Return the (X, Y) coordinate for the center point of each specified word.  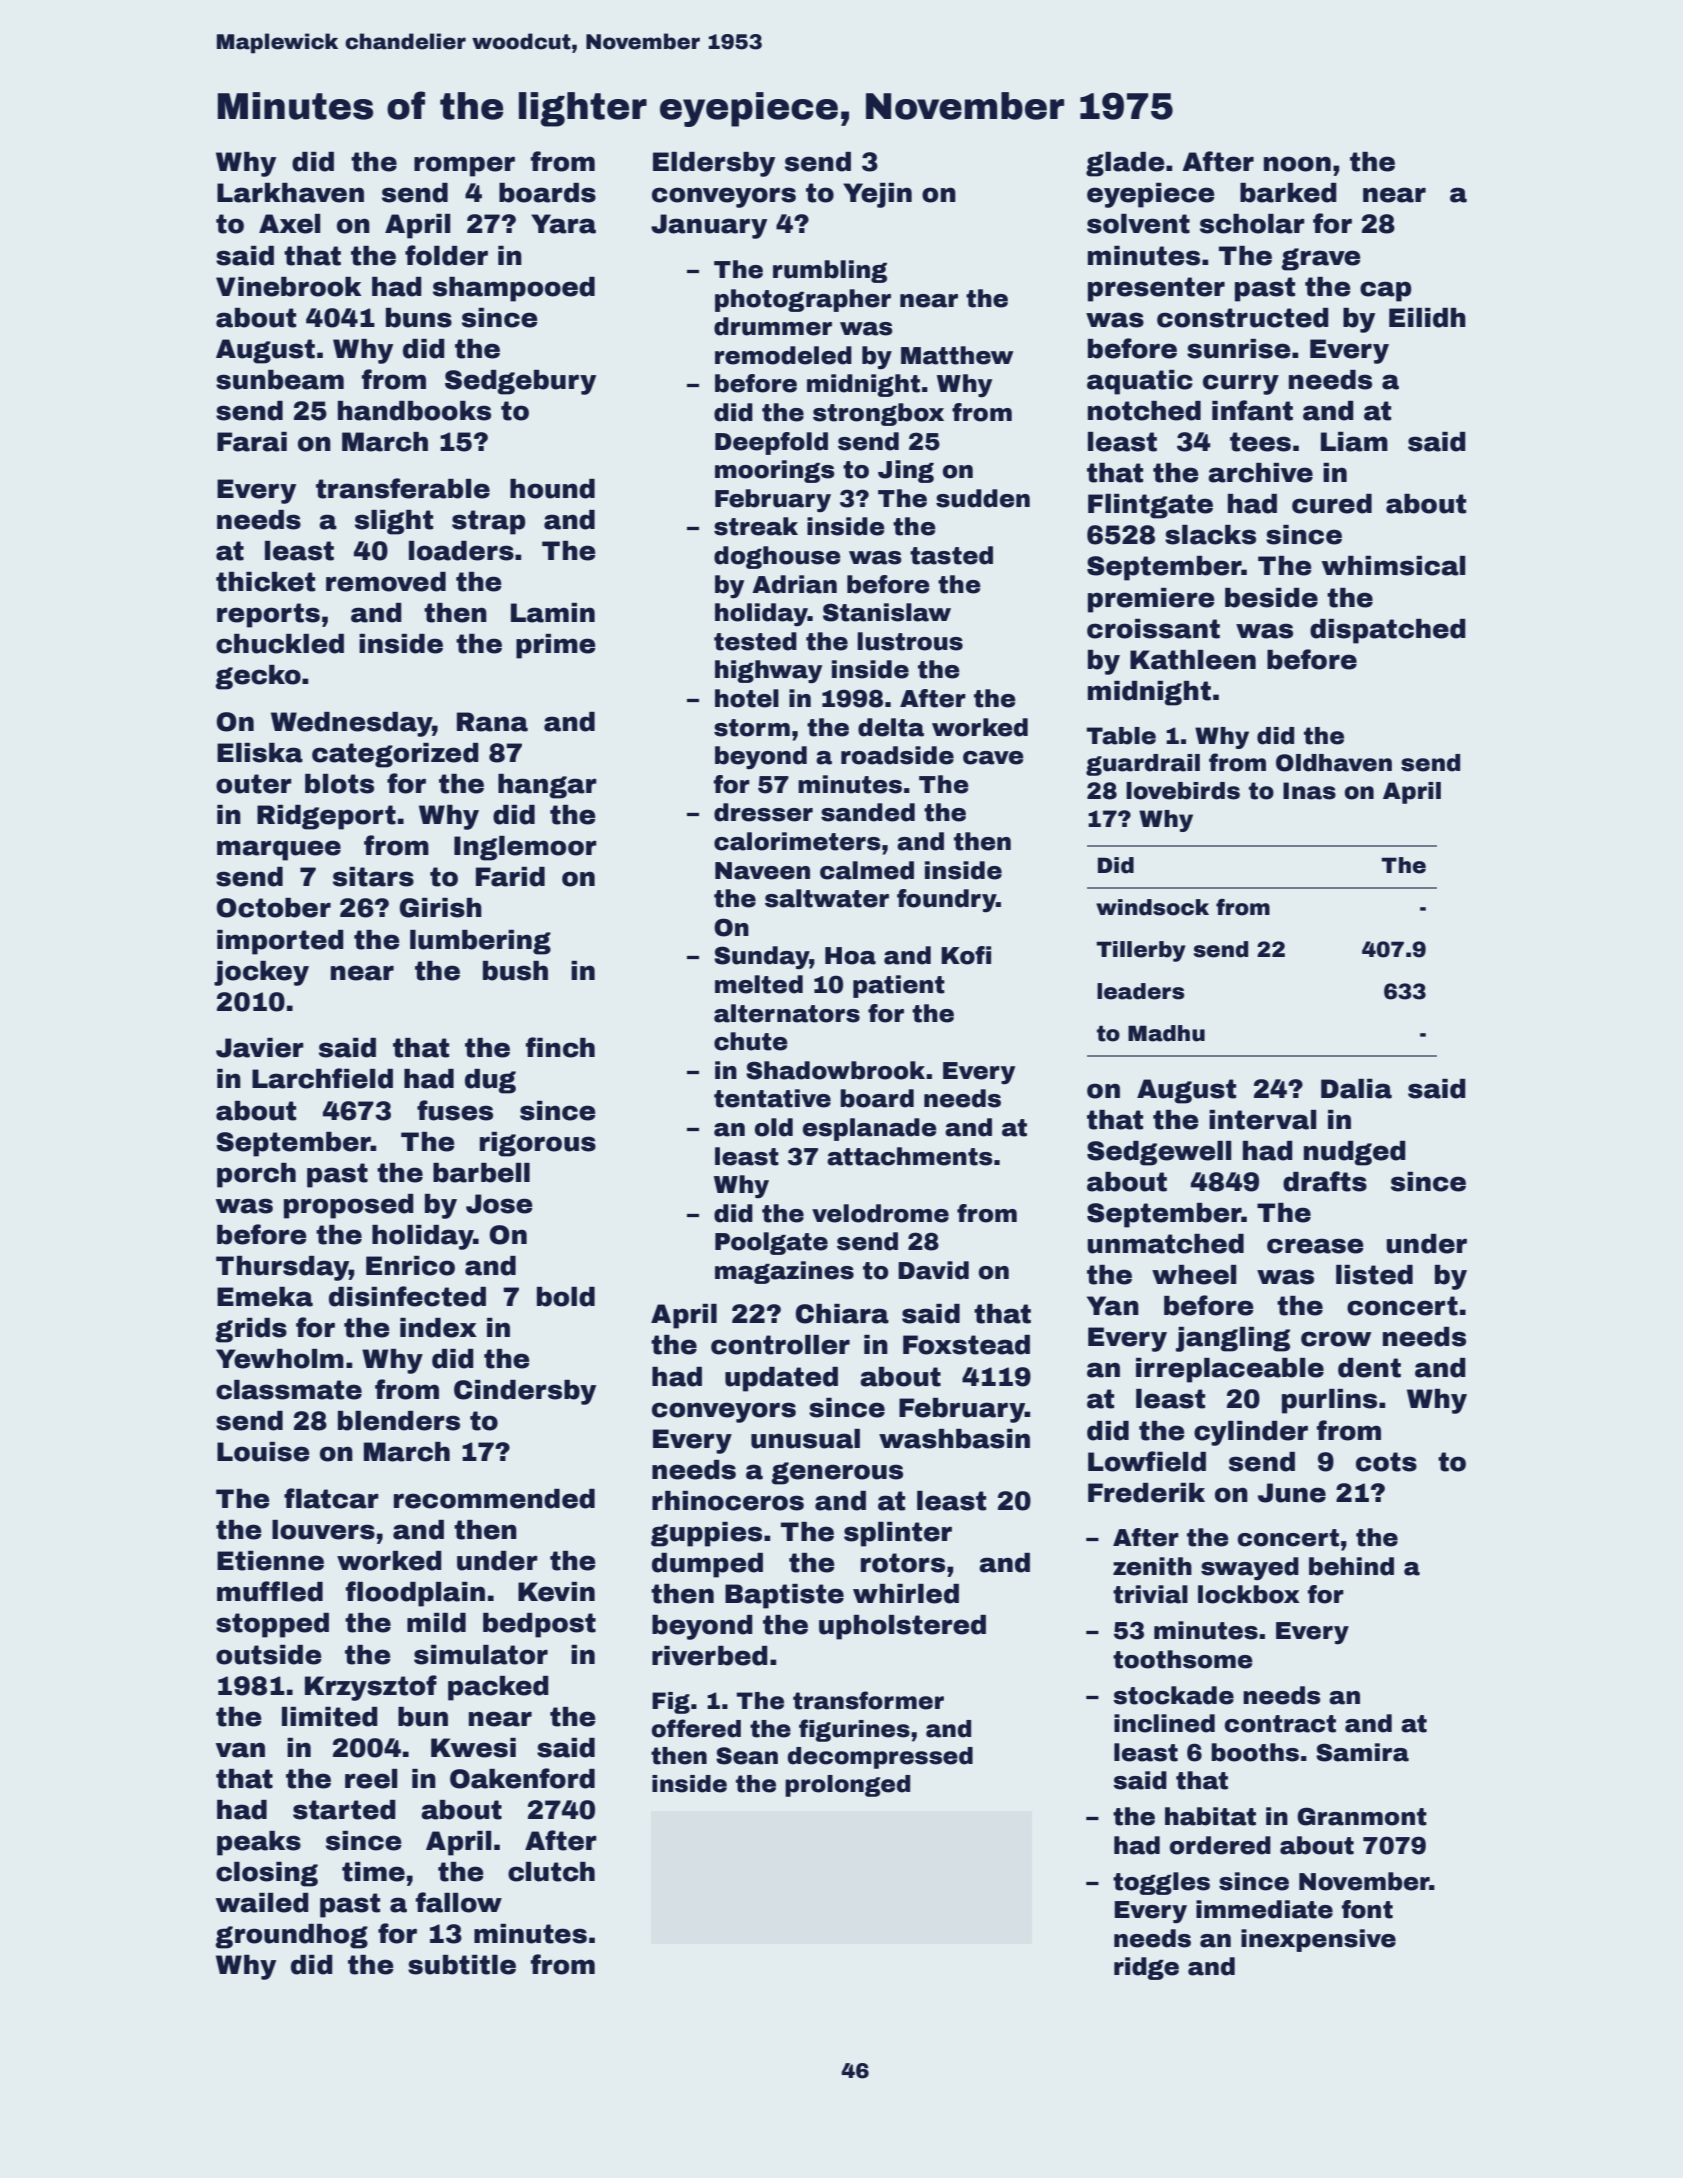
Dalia (1356, 1089)
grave (1320, 259)
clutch (551, 1872)
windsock (1152, 907)
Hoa (850, 956)
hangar (547, 786)
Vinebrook (288, 287)
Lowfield (1147, 1461)
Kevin (556, 1592)
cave (993, 758)
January (709, 226)
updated (781, 1379)
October (273, 908)
